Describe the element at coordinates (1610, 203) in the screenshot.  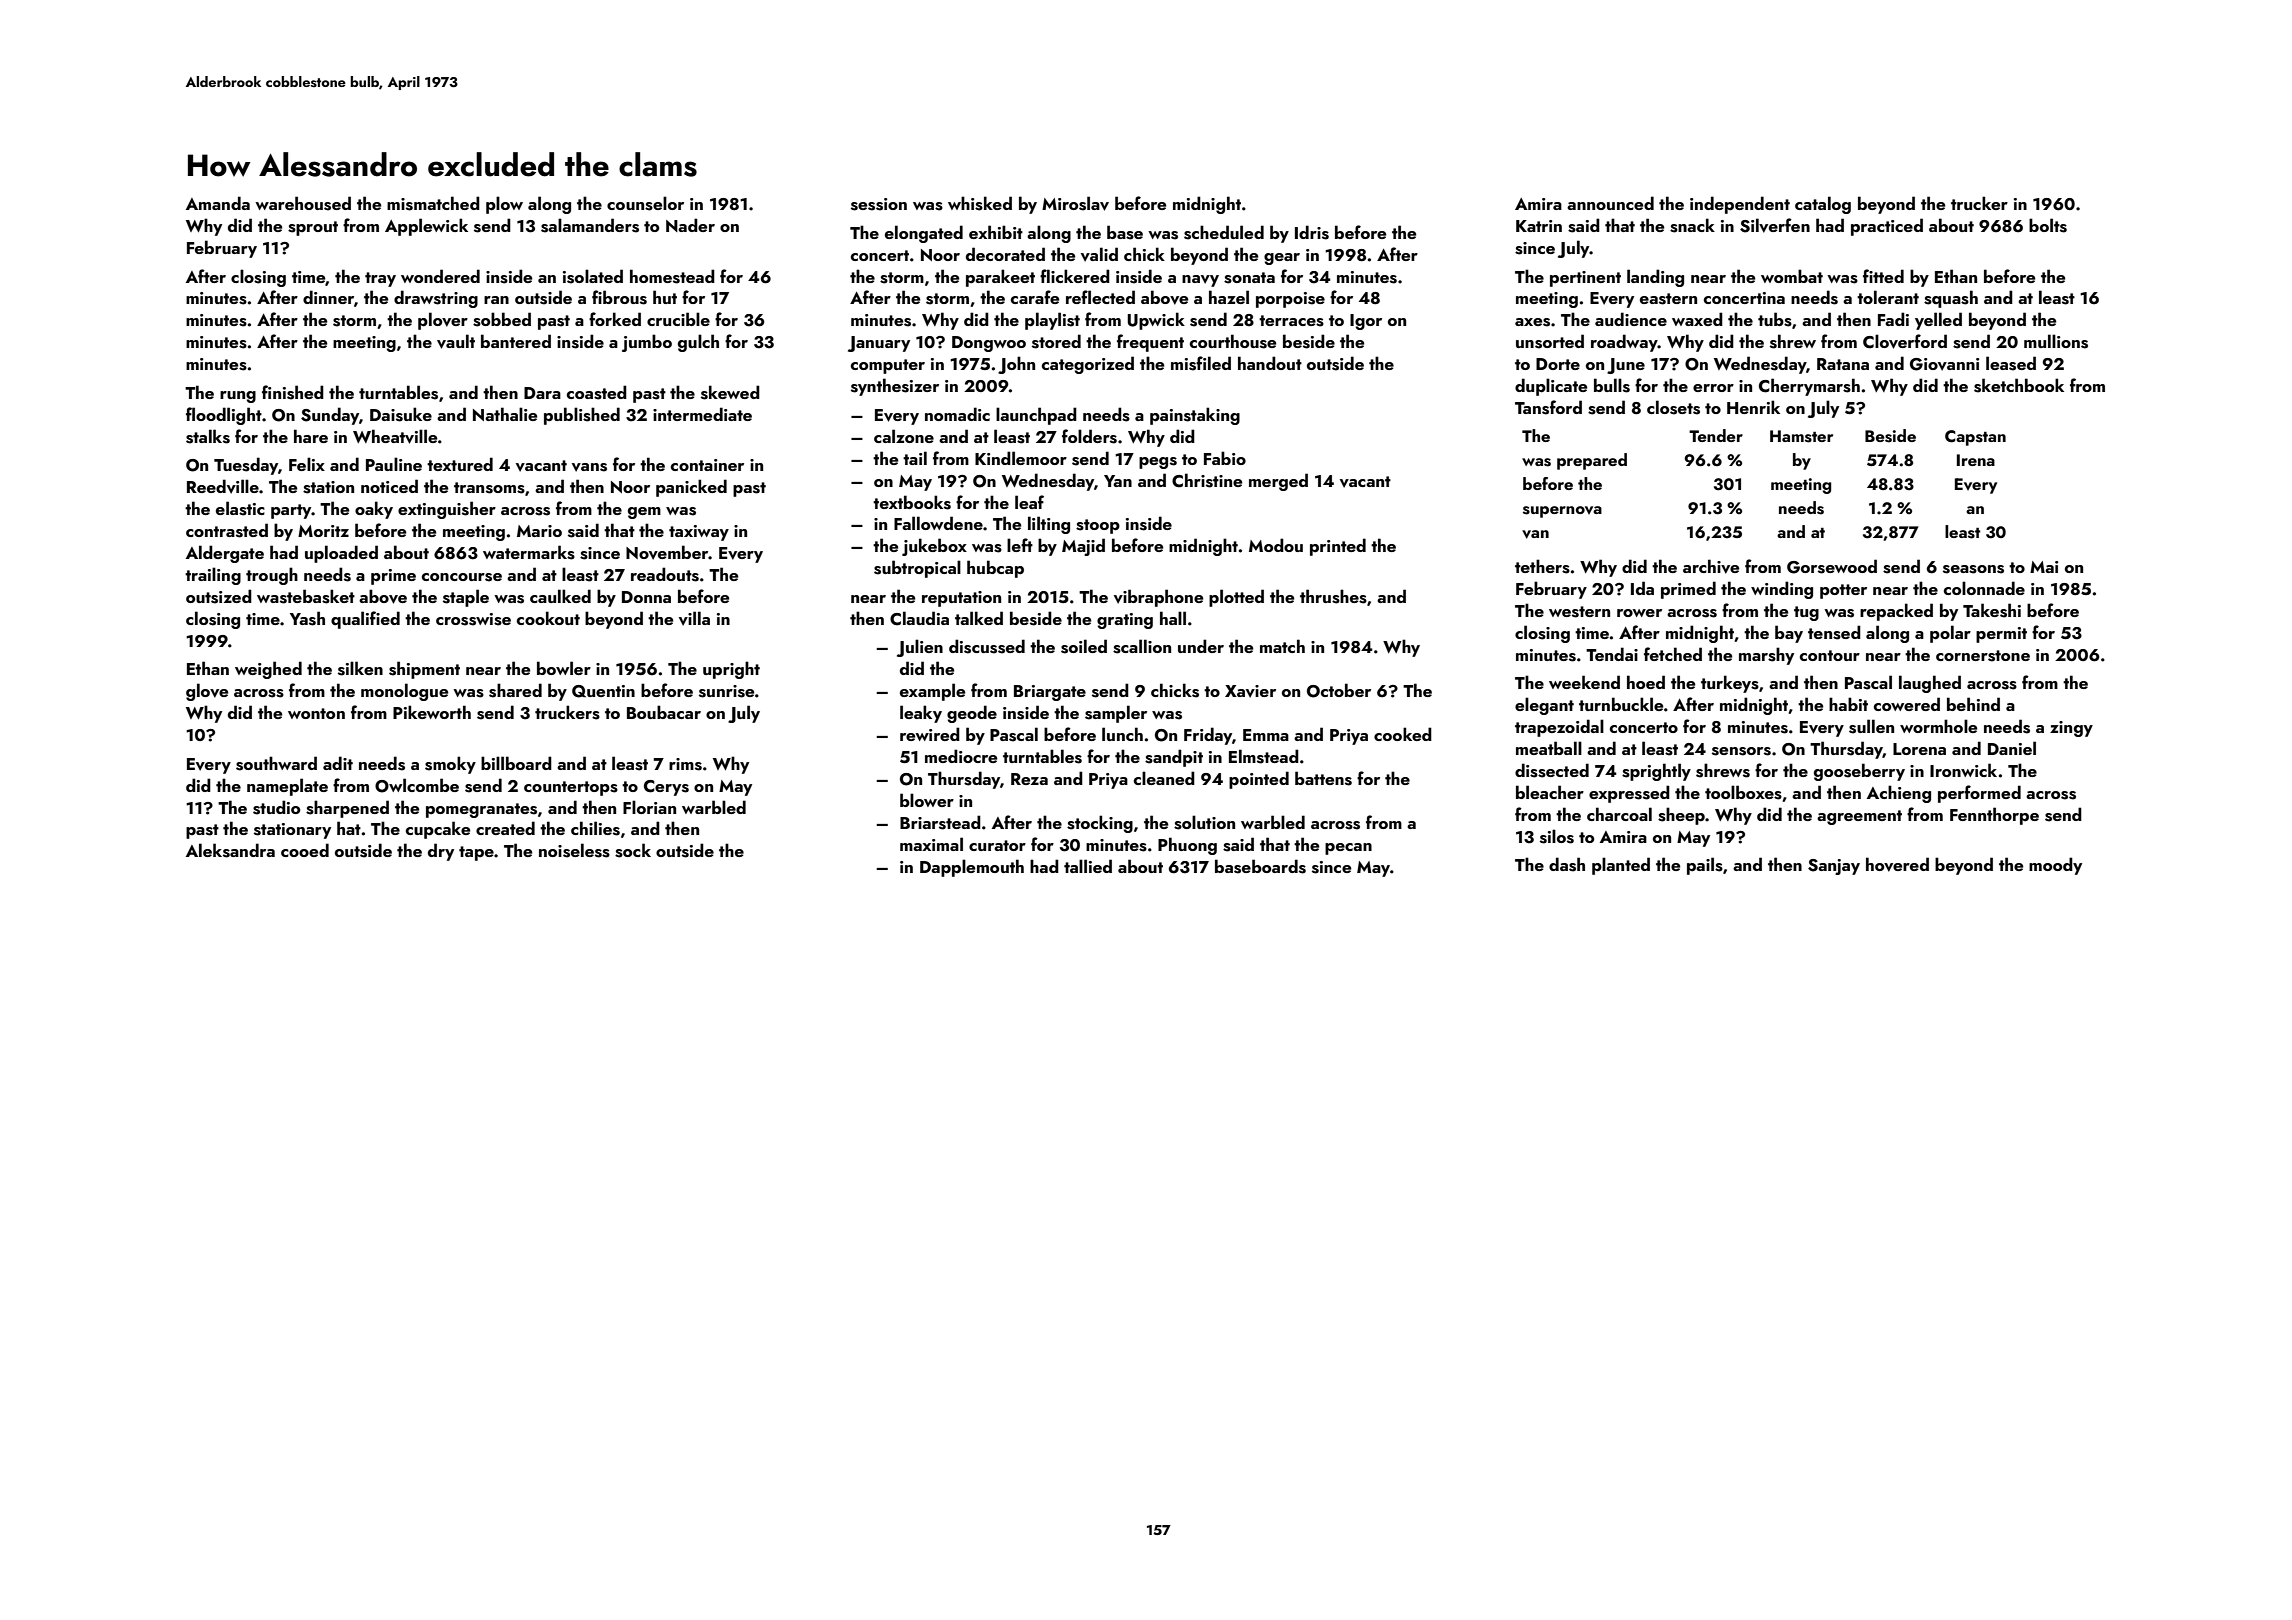
I see `announced` at that location.
